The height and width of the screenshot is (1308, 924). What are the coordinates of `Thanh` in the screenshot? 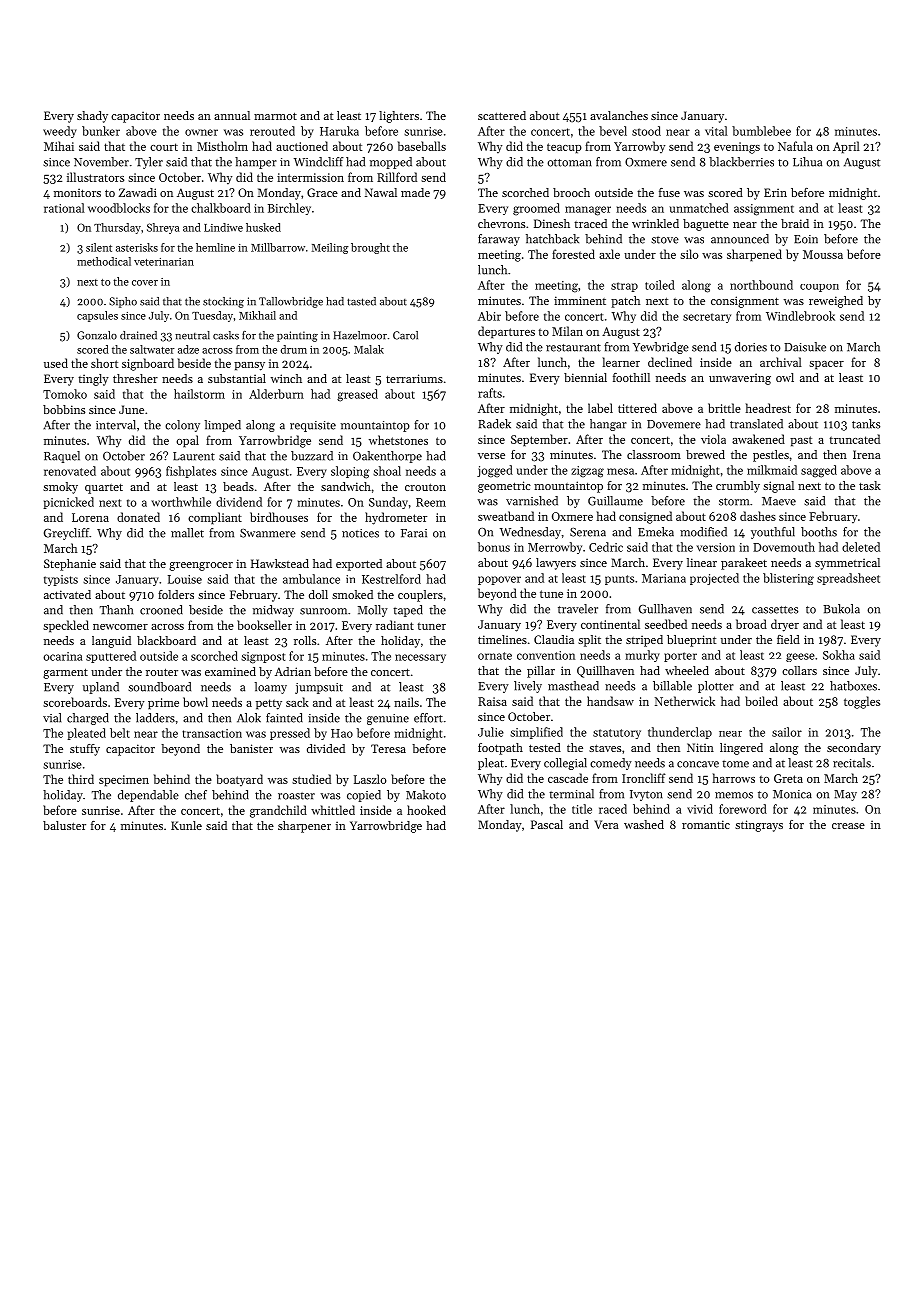 It's located at (116, 610).
